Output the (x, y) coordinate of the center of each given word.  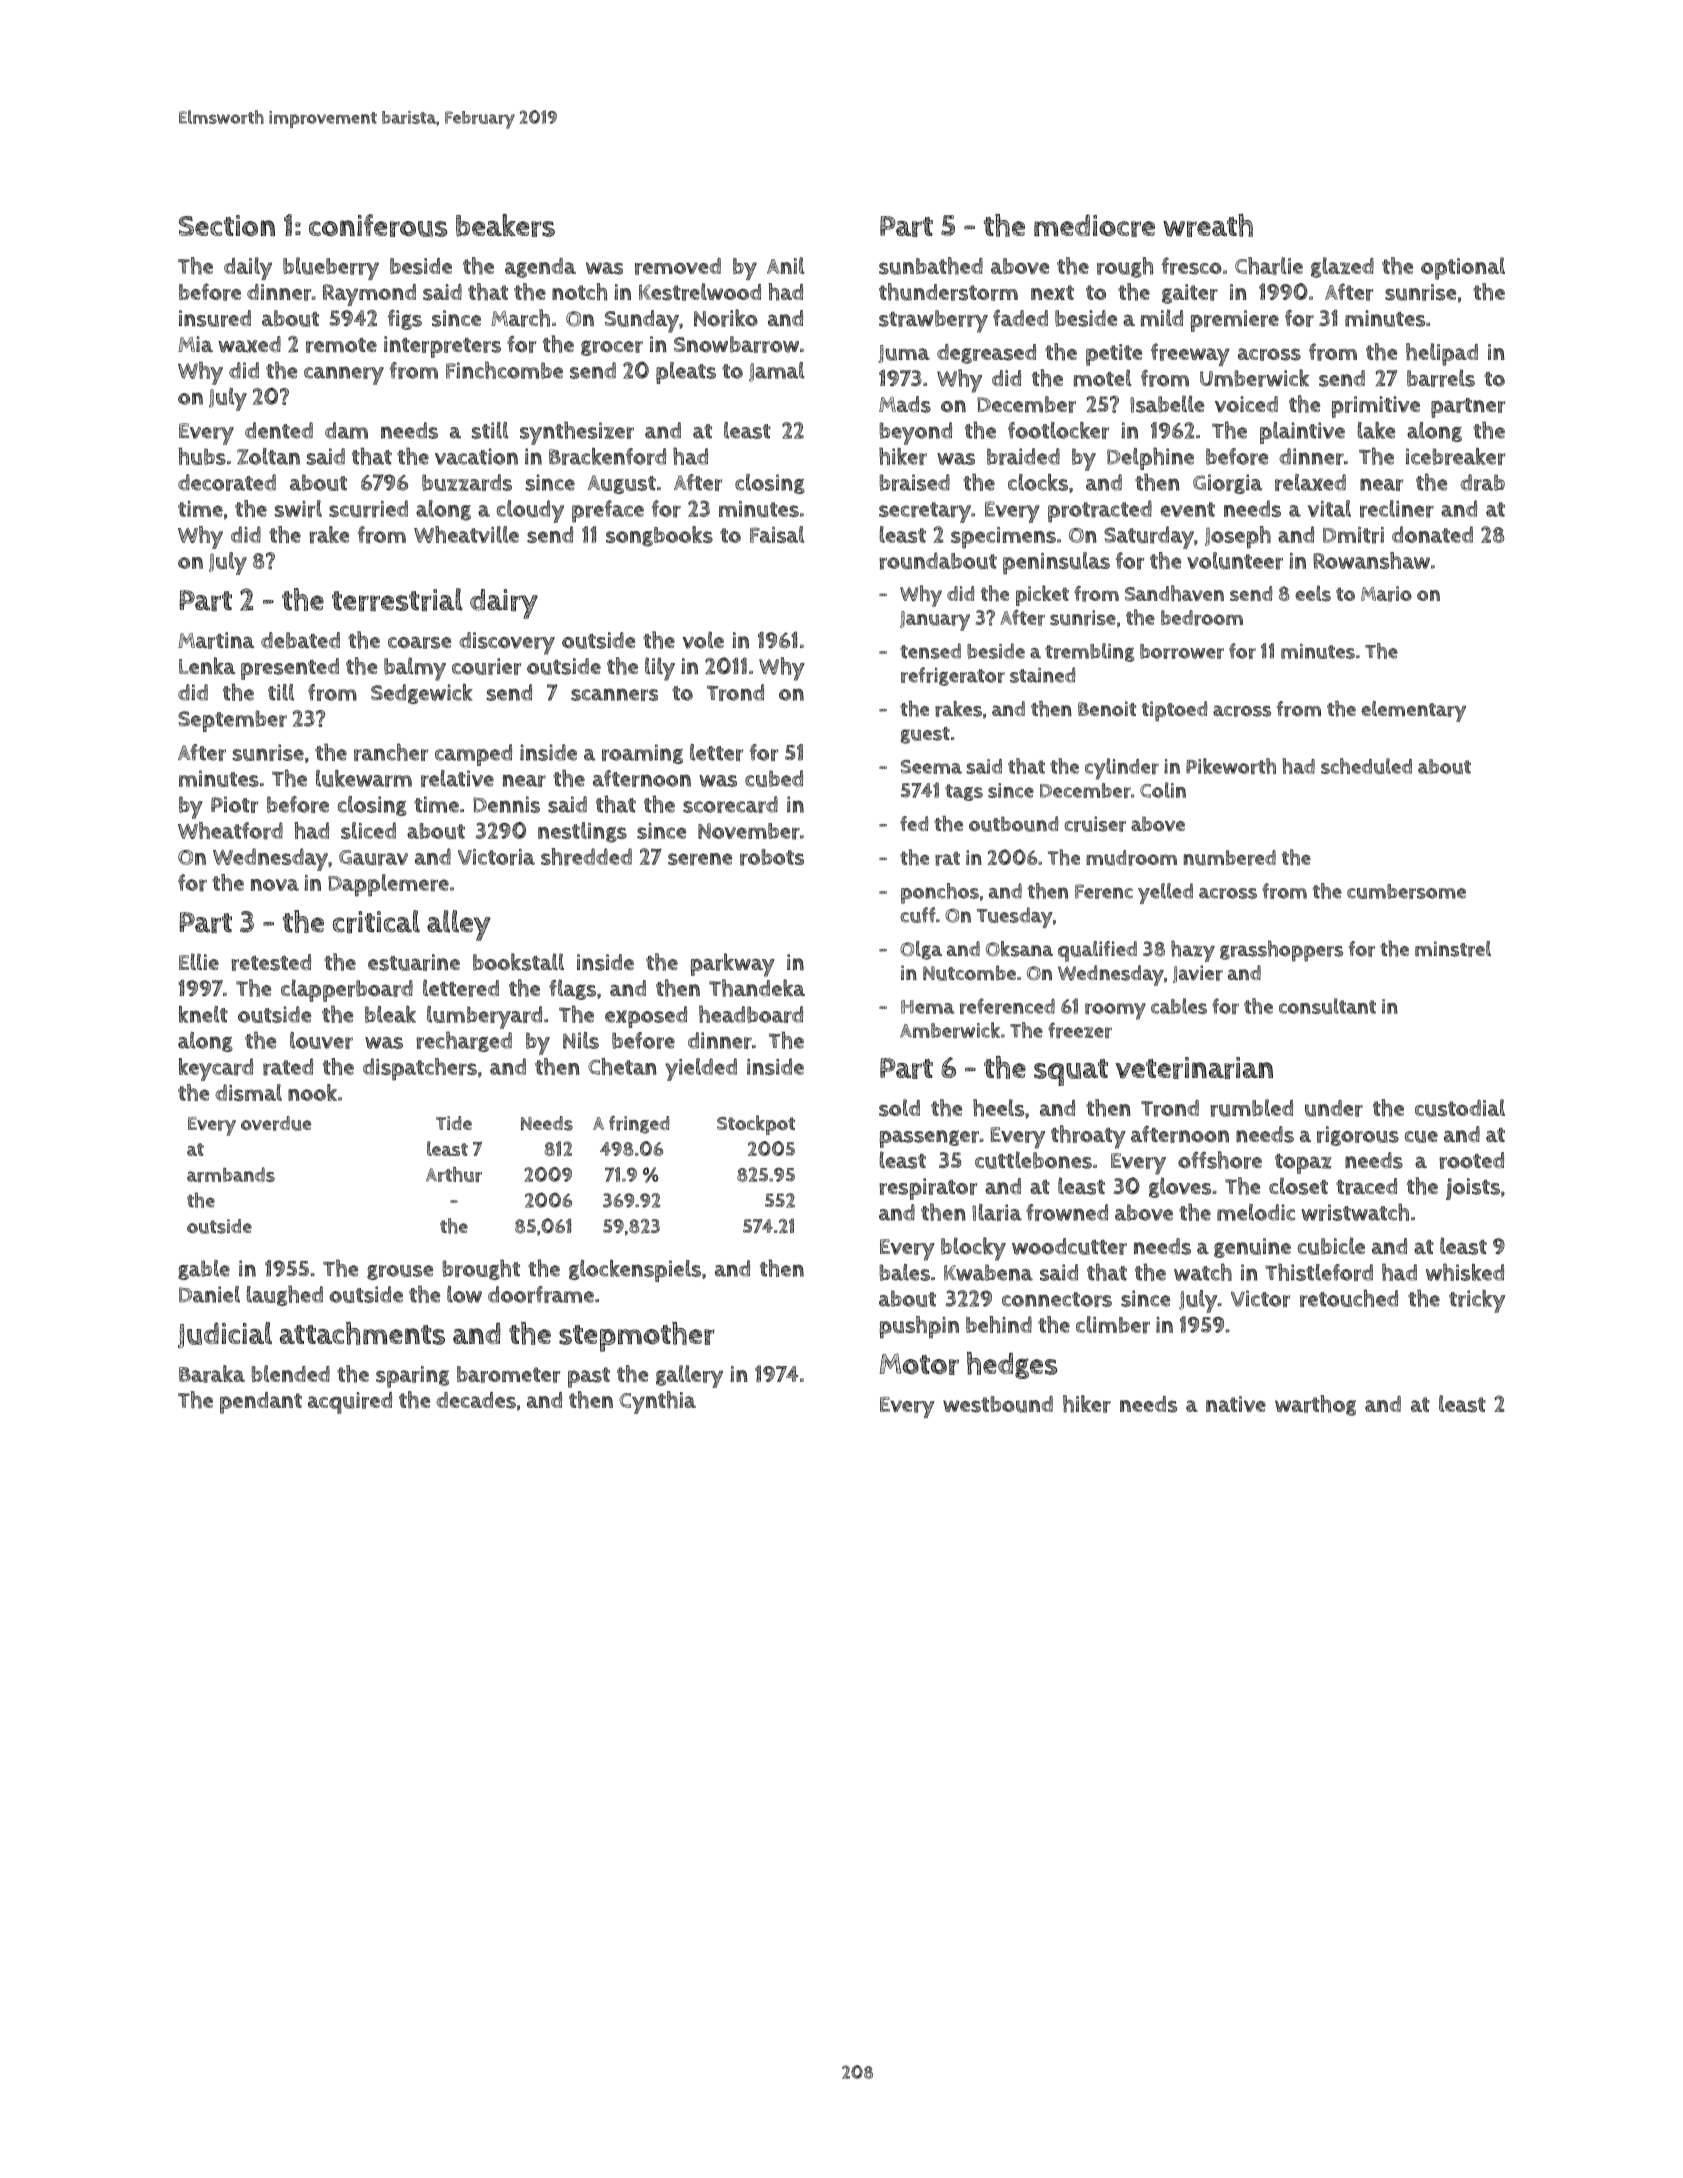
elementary (1413, 711)
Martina (216, 640)
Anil (785, 265)
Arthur (454, 1174)
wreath (1208, 225)
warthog (1315, 1405)
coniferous (378, 225)
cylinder (1122, 769)
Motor (919, 1364)
